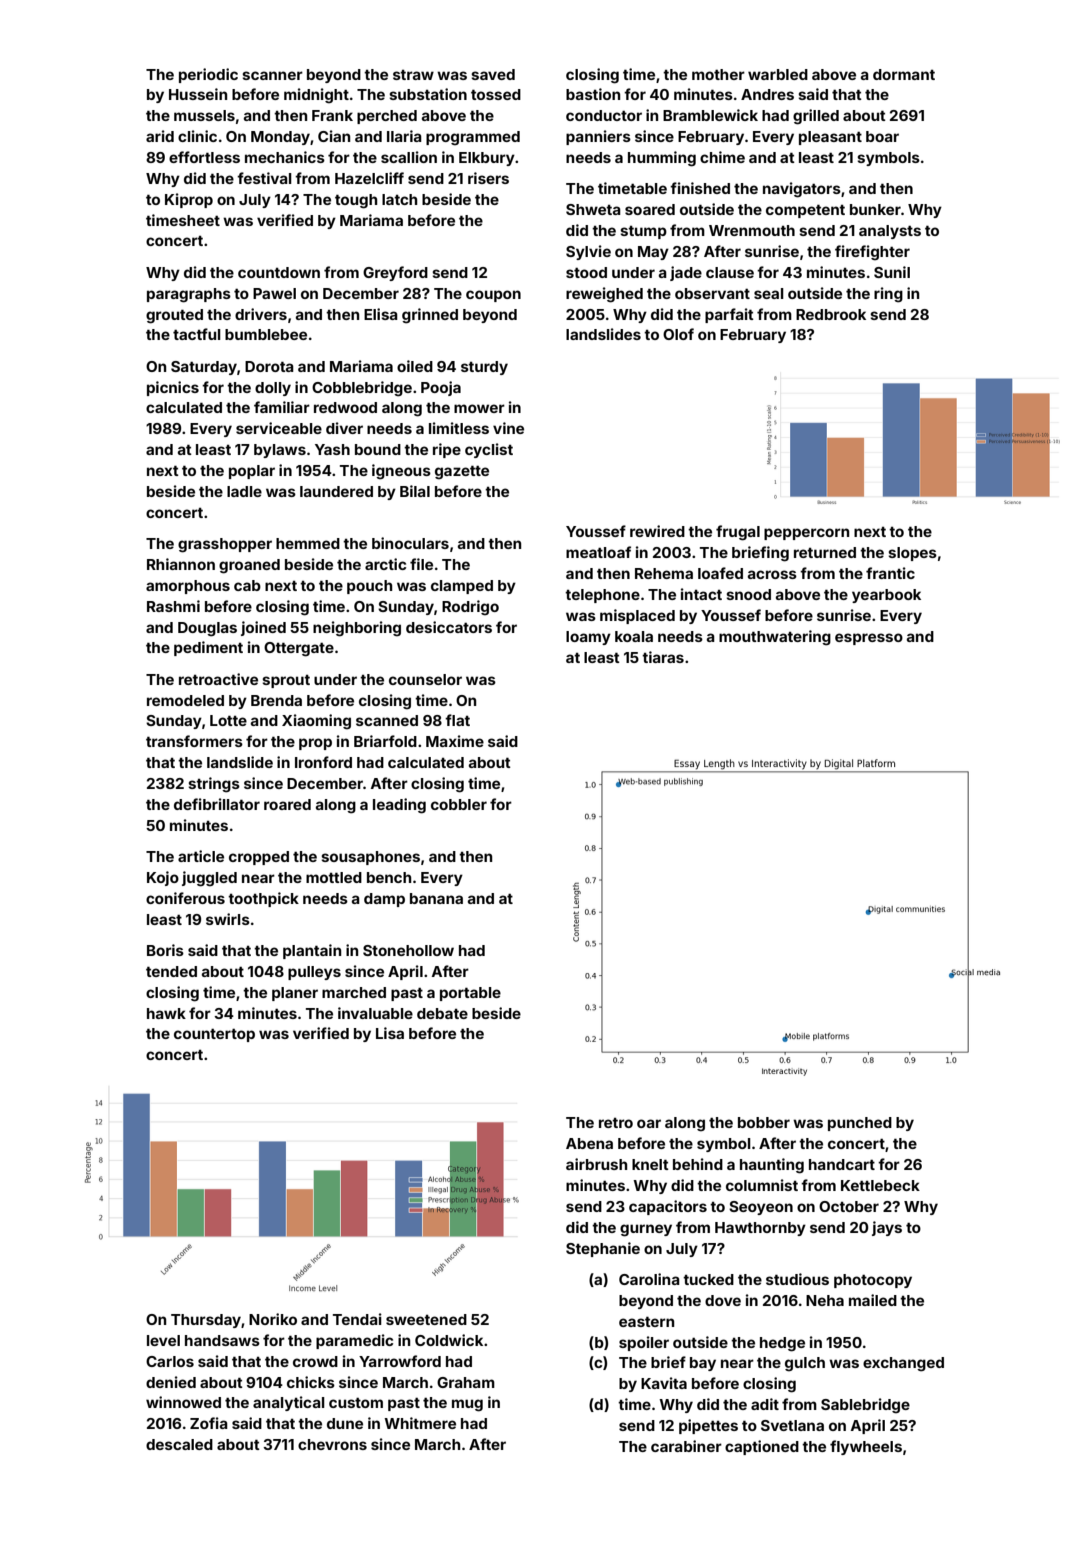 The image size is (1091, 1543). I want to click on effortless, so click(204, 157).
